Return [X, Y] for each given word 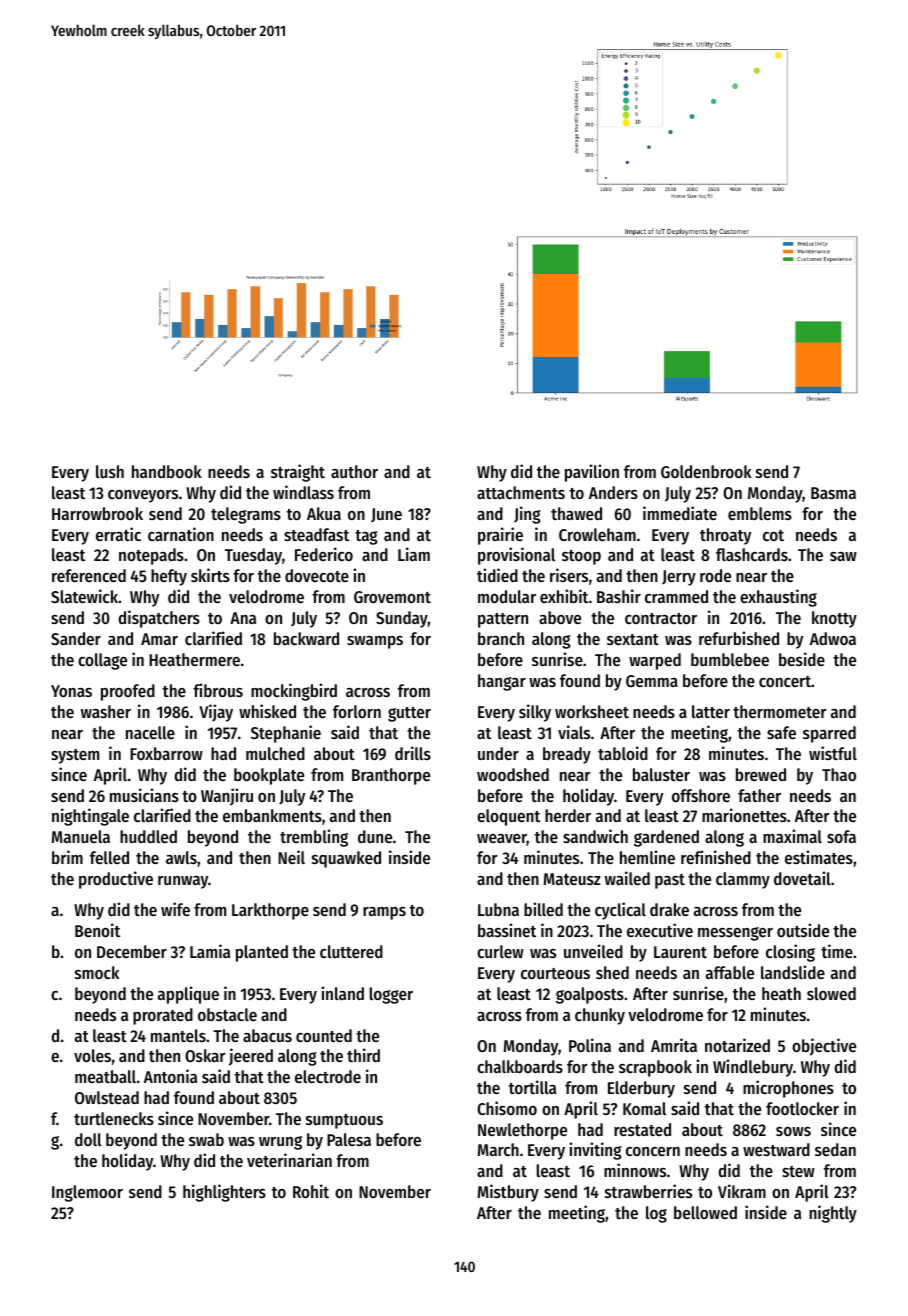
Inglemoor [87, 1193]
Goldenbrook [706, 471]
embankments [272, 815]
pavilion [592, 473]
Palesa [349, 1139]
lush [110, 471]
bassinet [507, 930]
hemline [647, 857]
